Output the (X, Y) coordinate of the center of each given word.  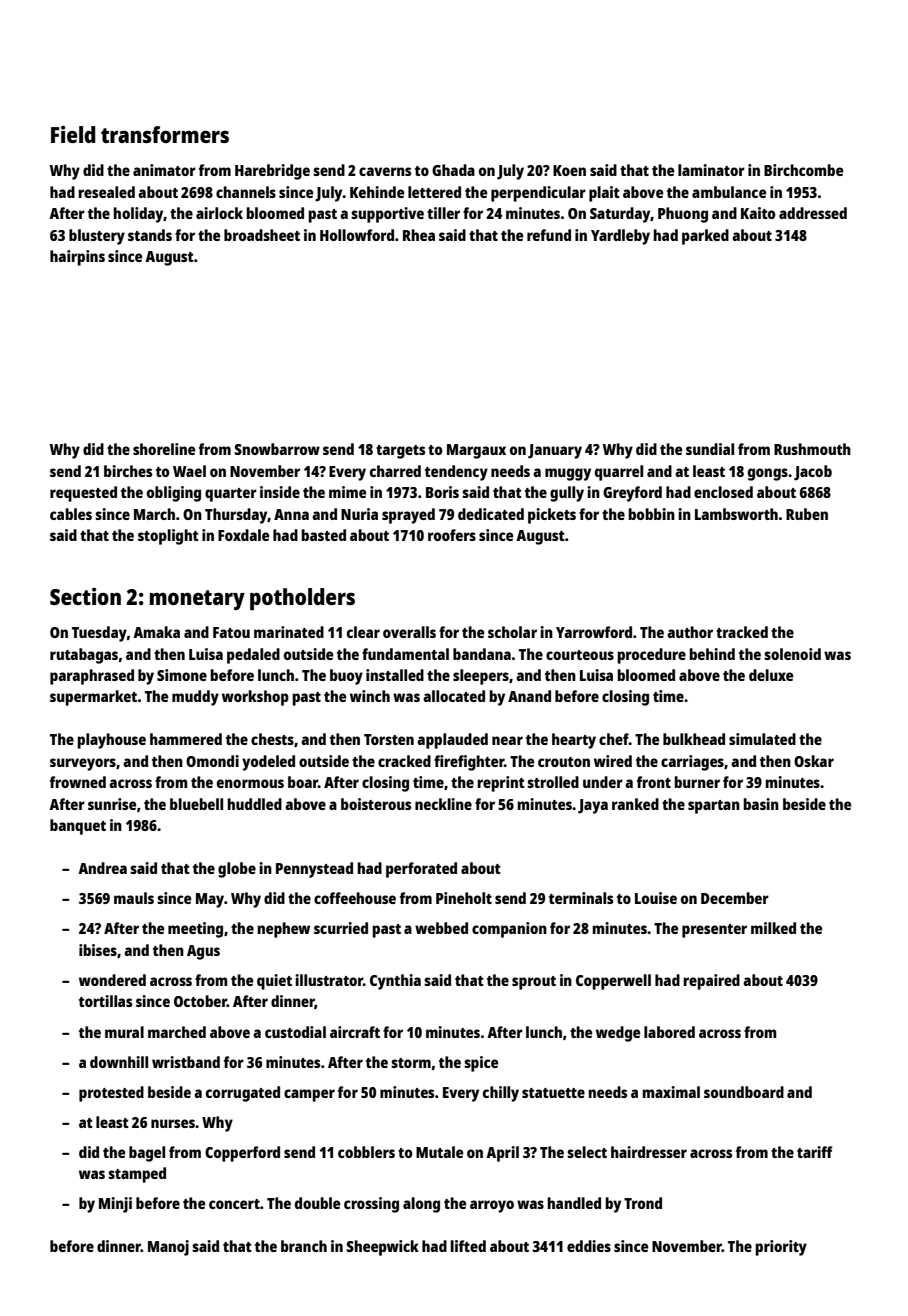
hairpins (77, 258)
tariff (814, 1152)
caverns (385, 171)
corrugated (243, 1094)
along (421, 1205)
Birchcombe (803, 170)
